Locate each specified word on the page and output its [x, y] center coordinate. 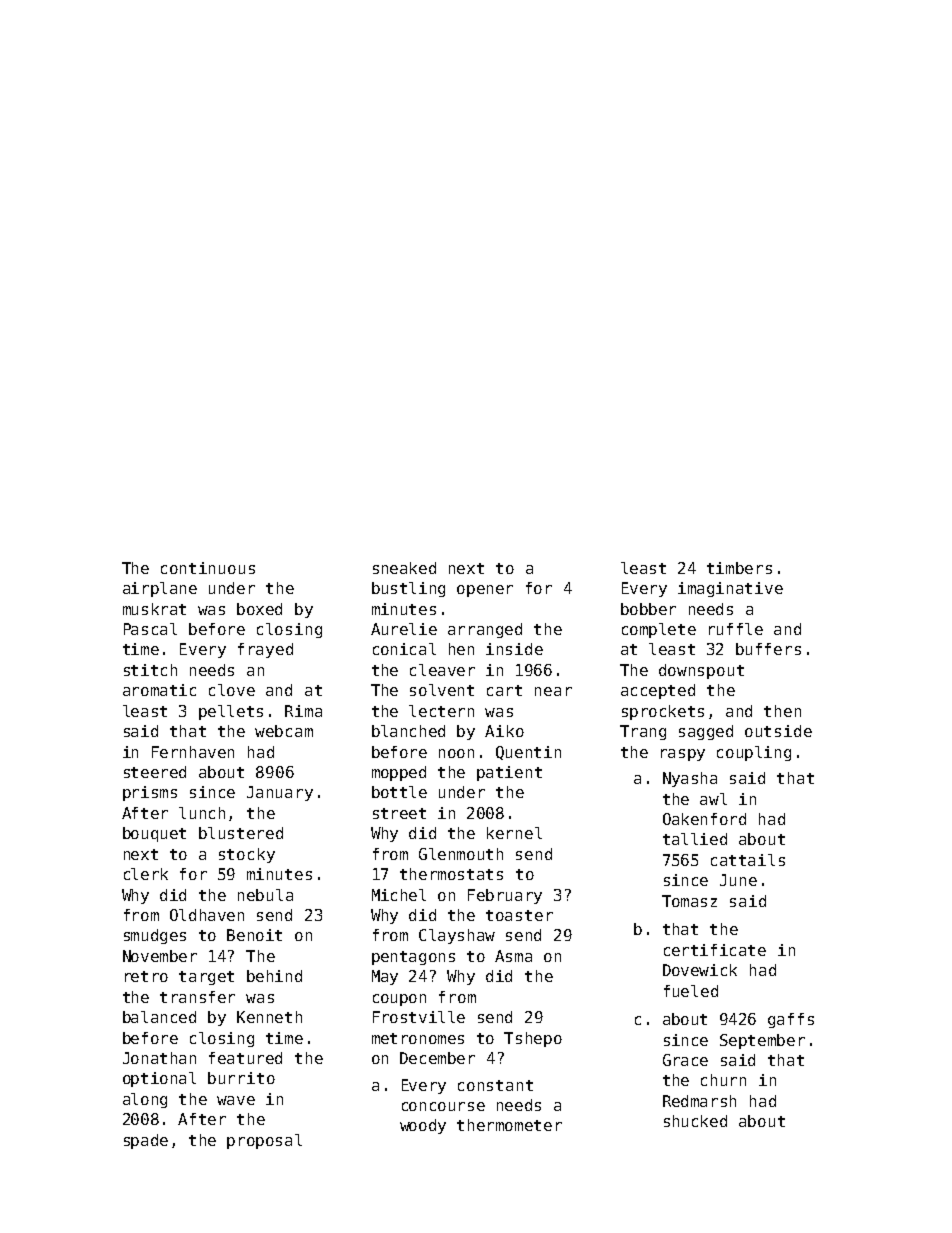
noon [456, 753]
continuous [208, 568]
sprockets [663, 712]
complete [659, 630]
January [280, 793]
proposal [264, 1141]
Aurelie [404, 629]
